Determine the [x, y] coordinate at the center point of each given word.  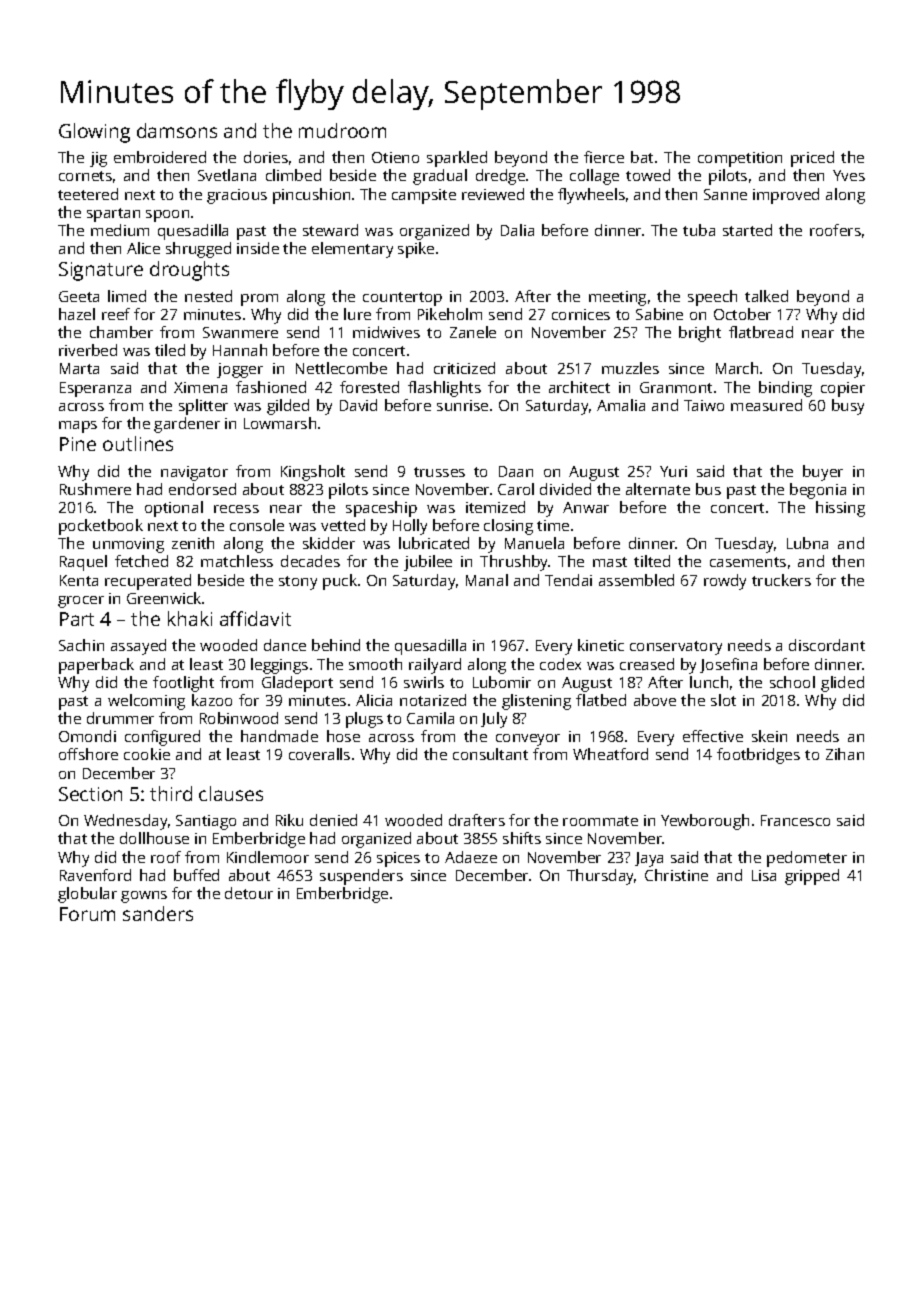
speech [712, 298]
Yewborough [705, 822]
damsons [177, 130]
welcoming [146, 702]
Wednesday [125, 822]
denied [333, 820]
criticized [464, 368]
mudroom [342, 130]
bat [642, 157]
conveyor [528, 740]
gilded [288, 407]
